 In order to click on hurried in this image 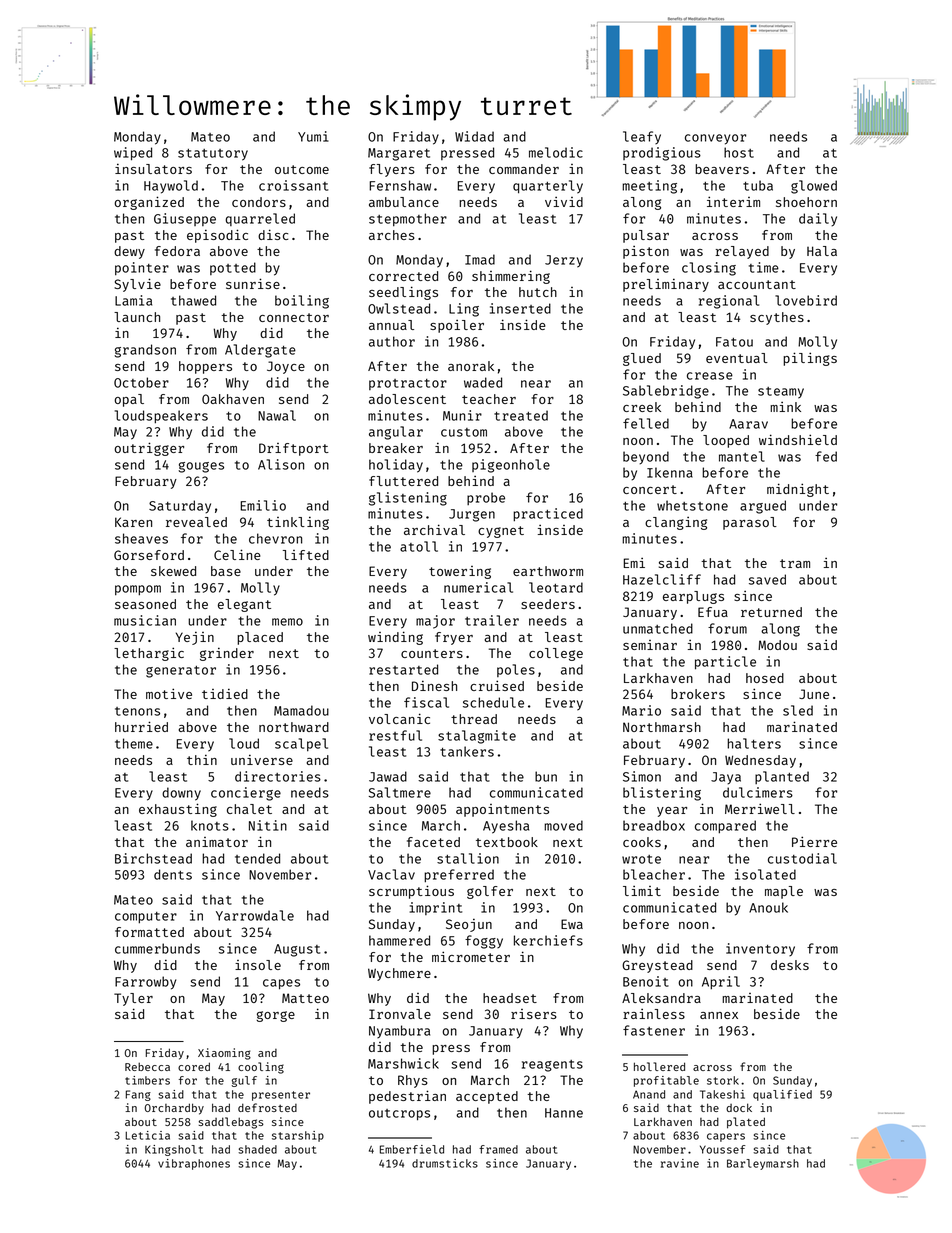, I will do `click(141, 726)`.
